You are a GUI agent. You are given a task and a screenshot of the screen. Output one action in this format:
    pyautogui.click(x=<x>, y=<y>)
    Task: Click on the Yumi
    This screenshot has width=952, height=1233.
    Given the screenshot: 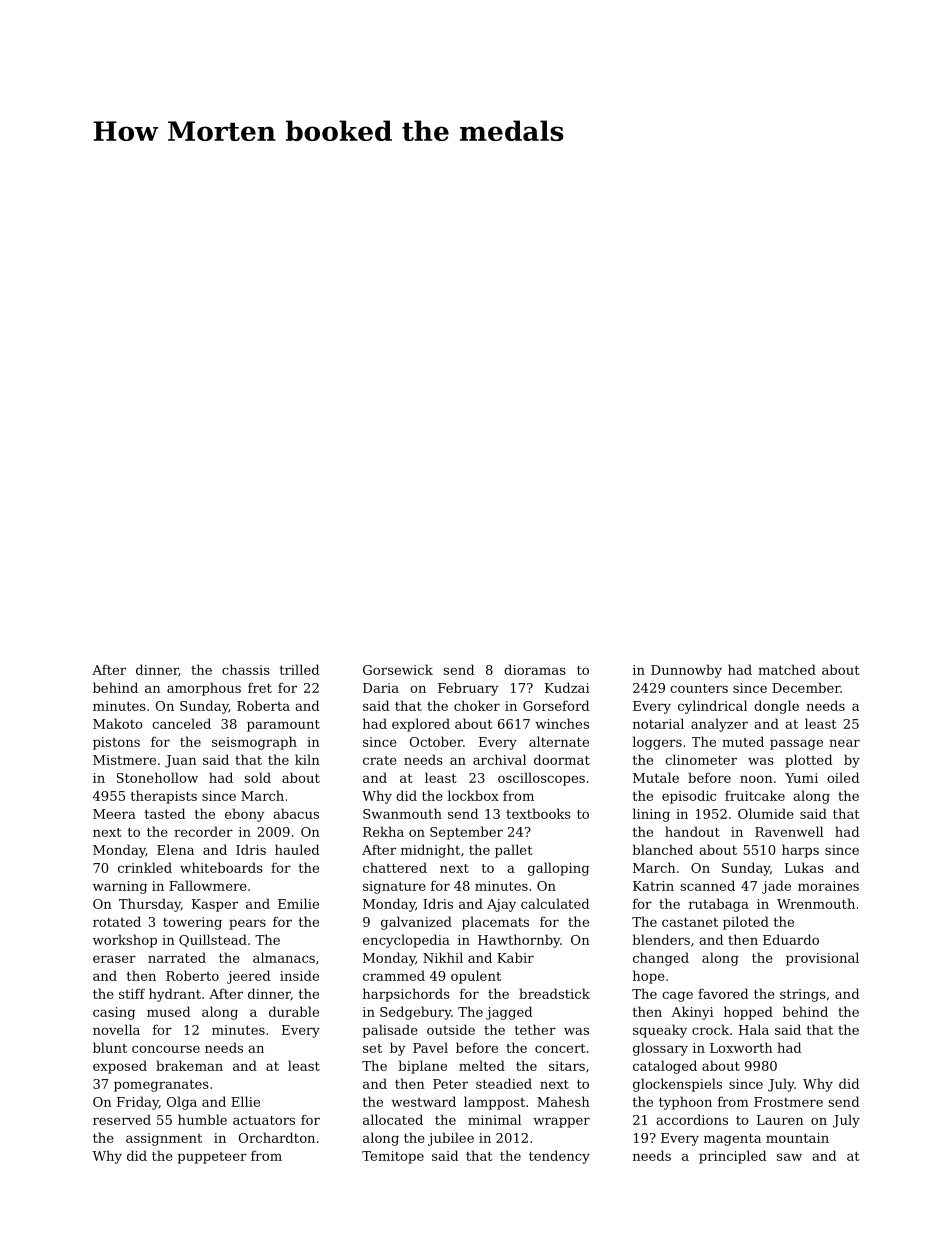 What is the action you would take?
    pyautogui.click(x=801, y=778)
